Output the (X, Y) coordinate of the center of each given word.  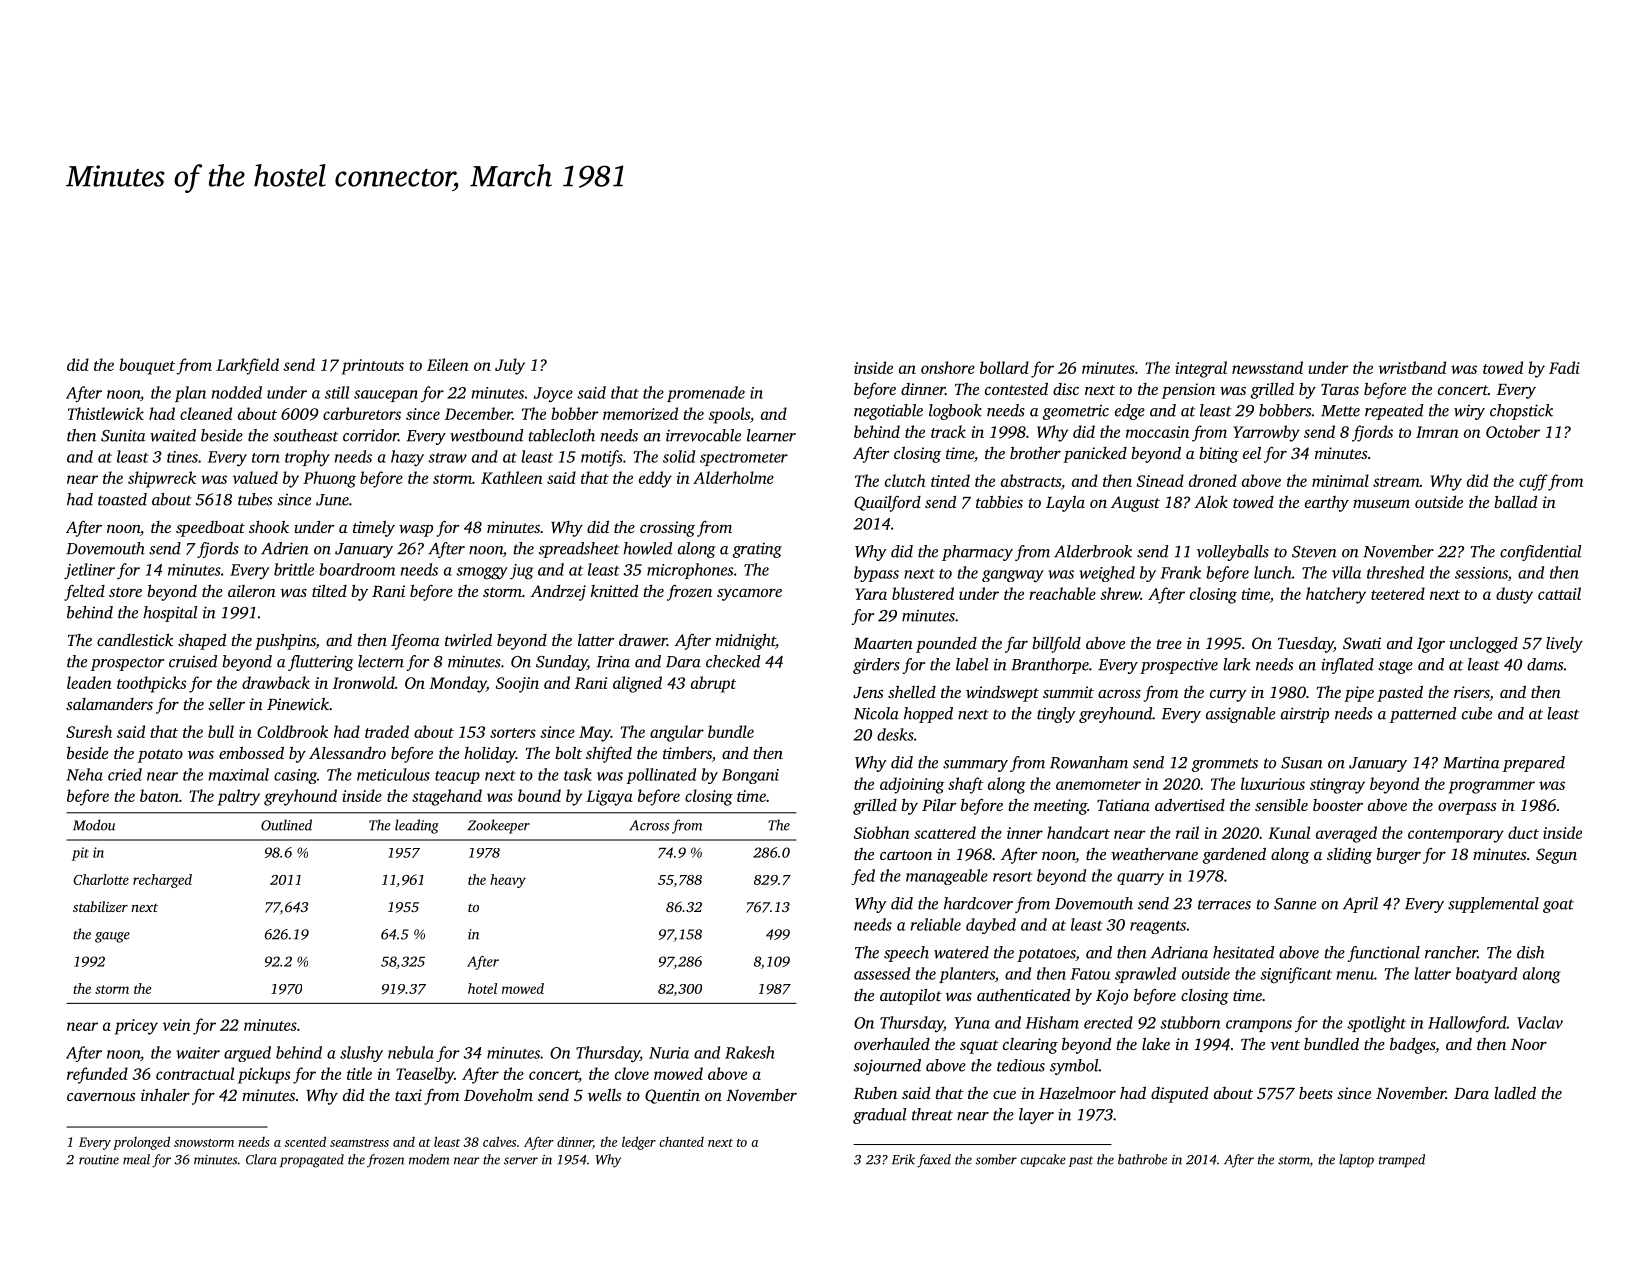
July (510, 366)
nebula (411, 1052)
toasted (122, 499)
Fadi (1564, 367)
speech (906, 954)
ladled (1515, 1092)
